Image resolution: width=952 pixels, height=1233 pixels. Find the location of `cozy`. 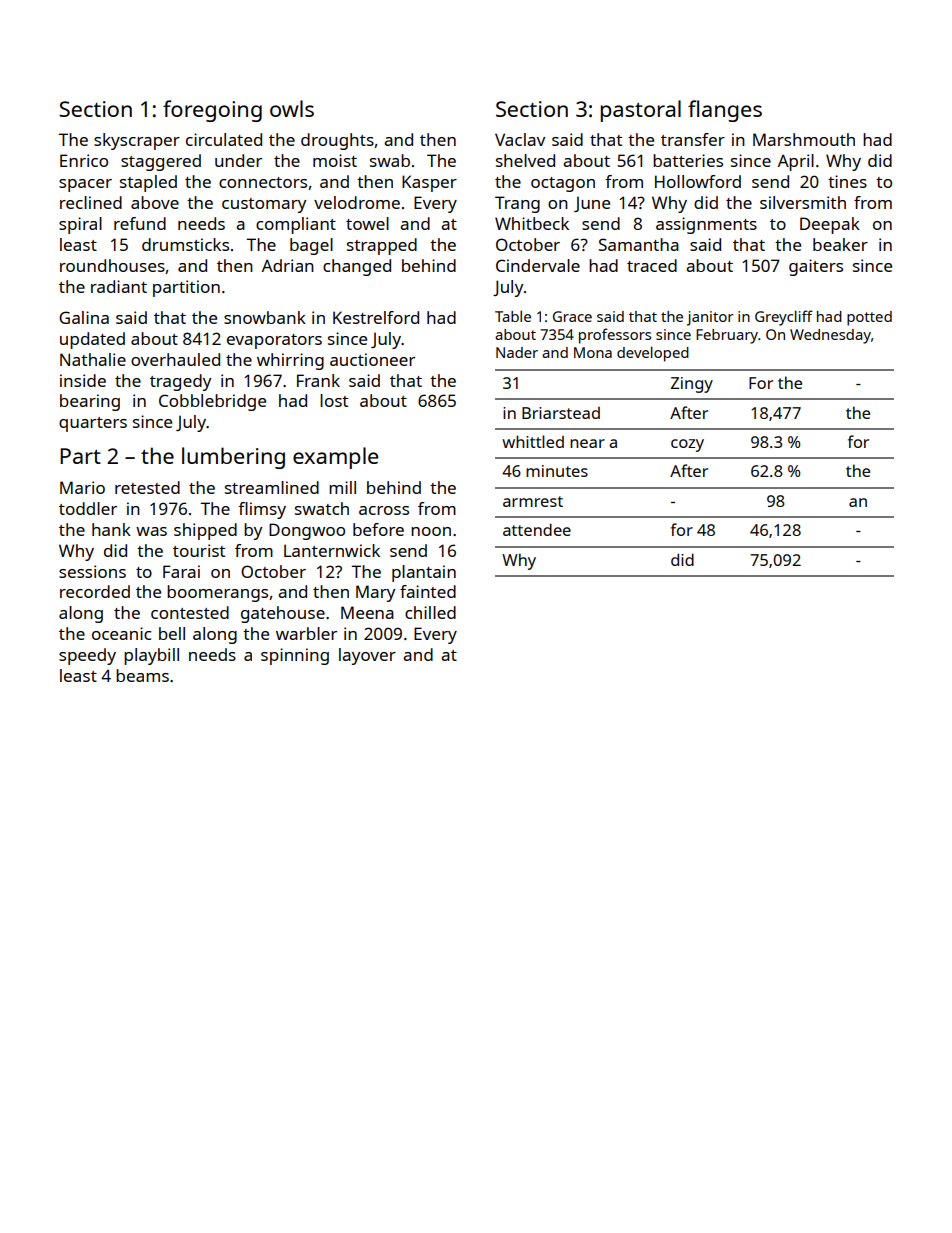

cozy is located at coordinates (687, 445).
